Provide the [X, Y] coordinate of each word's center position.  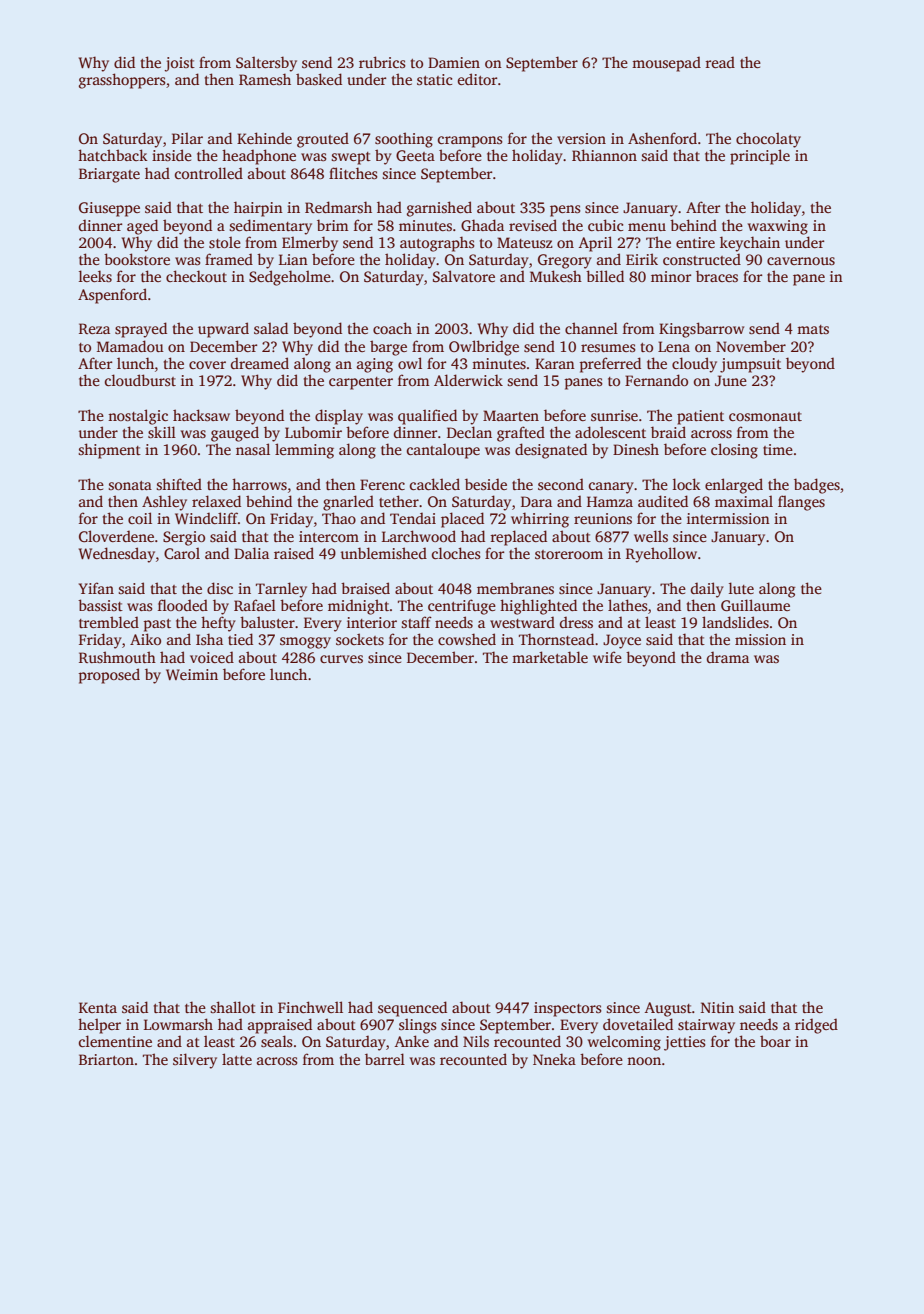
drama [728, 657]
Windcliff [206, 518]
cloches [456, 553]
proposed [109, 676]
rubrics [382, 62]
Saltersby [266, 64]
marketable [550, 657]
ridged [816, 1026]
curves [341, 659]
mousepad [666, 64]
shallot [233, 1007]
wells [651, 536]
